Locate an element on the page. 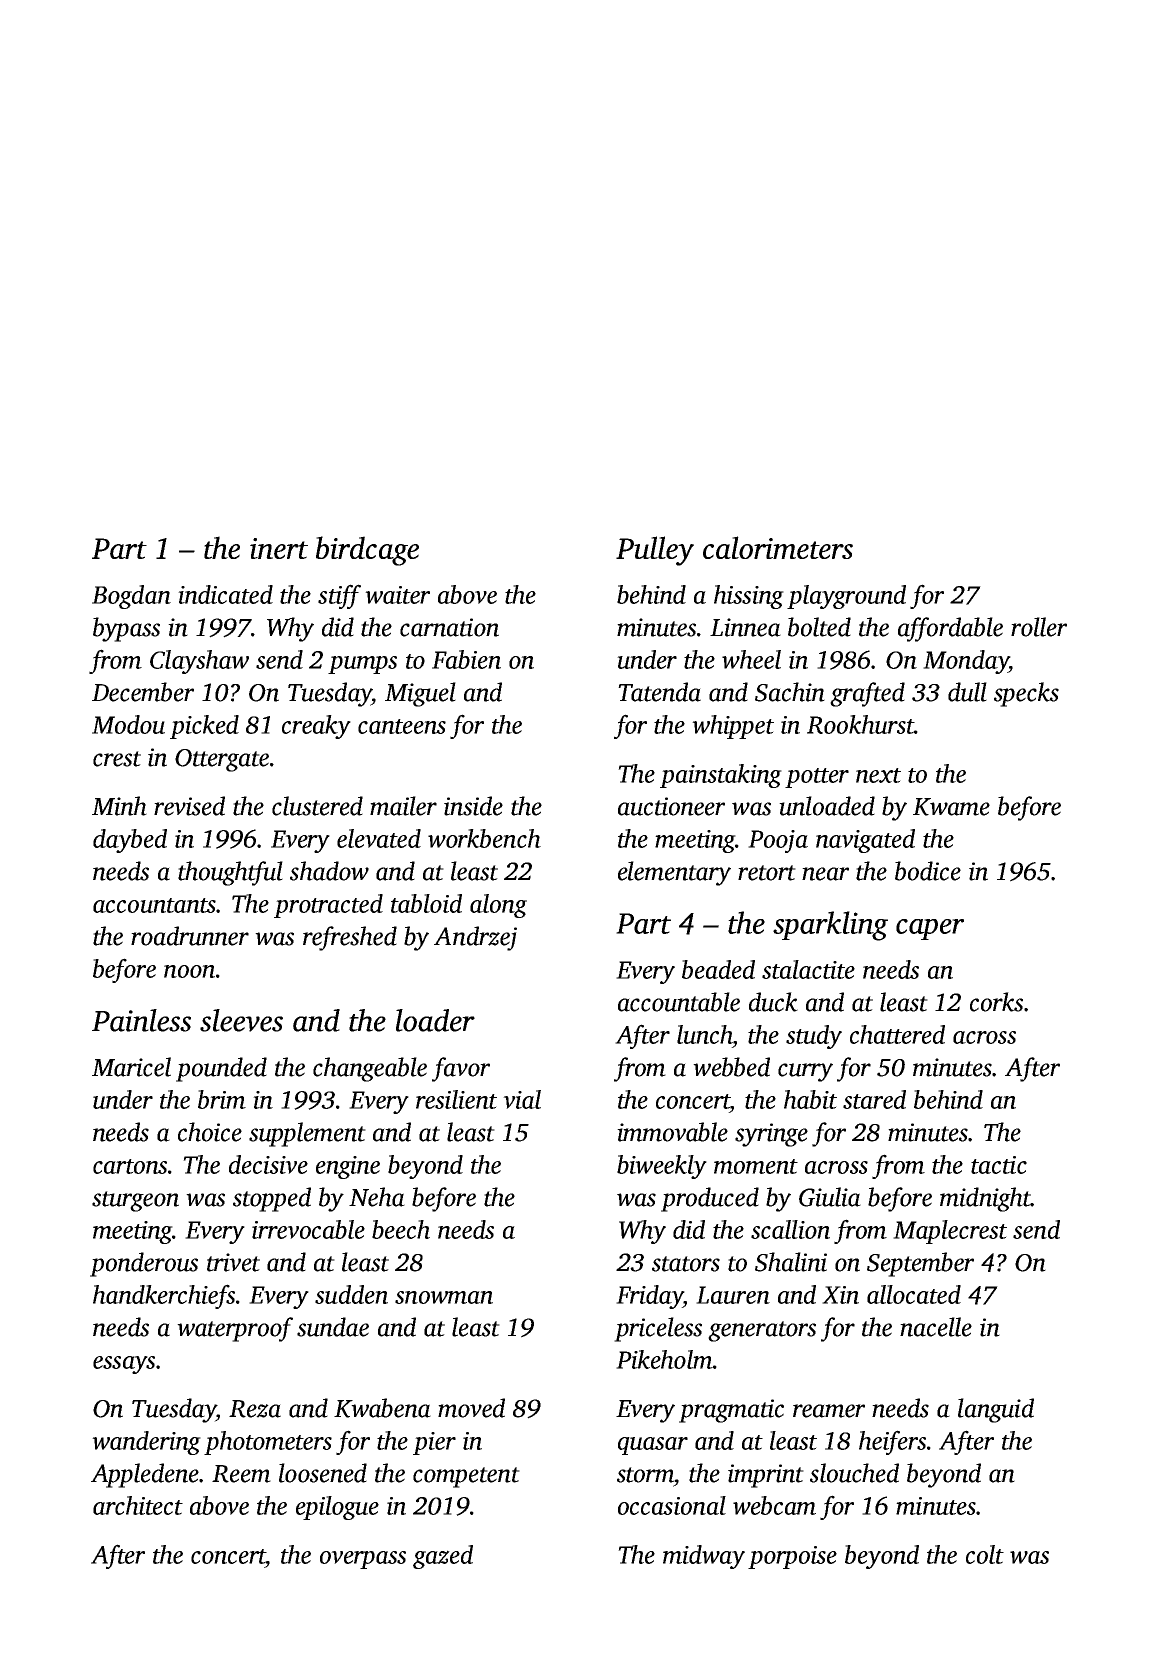 The image size is (1165, 1654). affordable is located at coordinates (950, 629).
